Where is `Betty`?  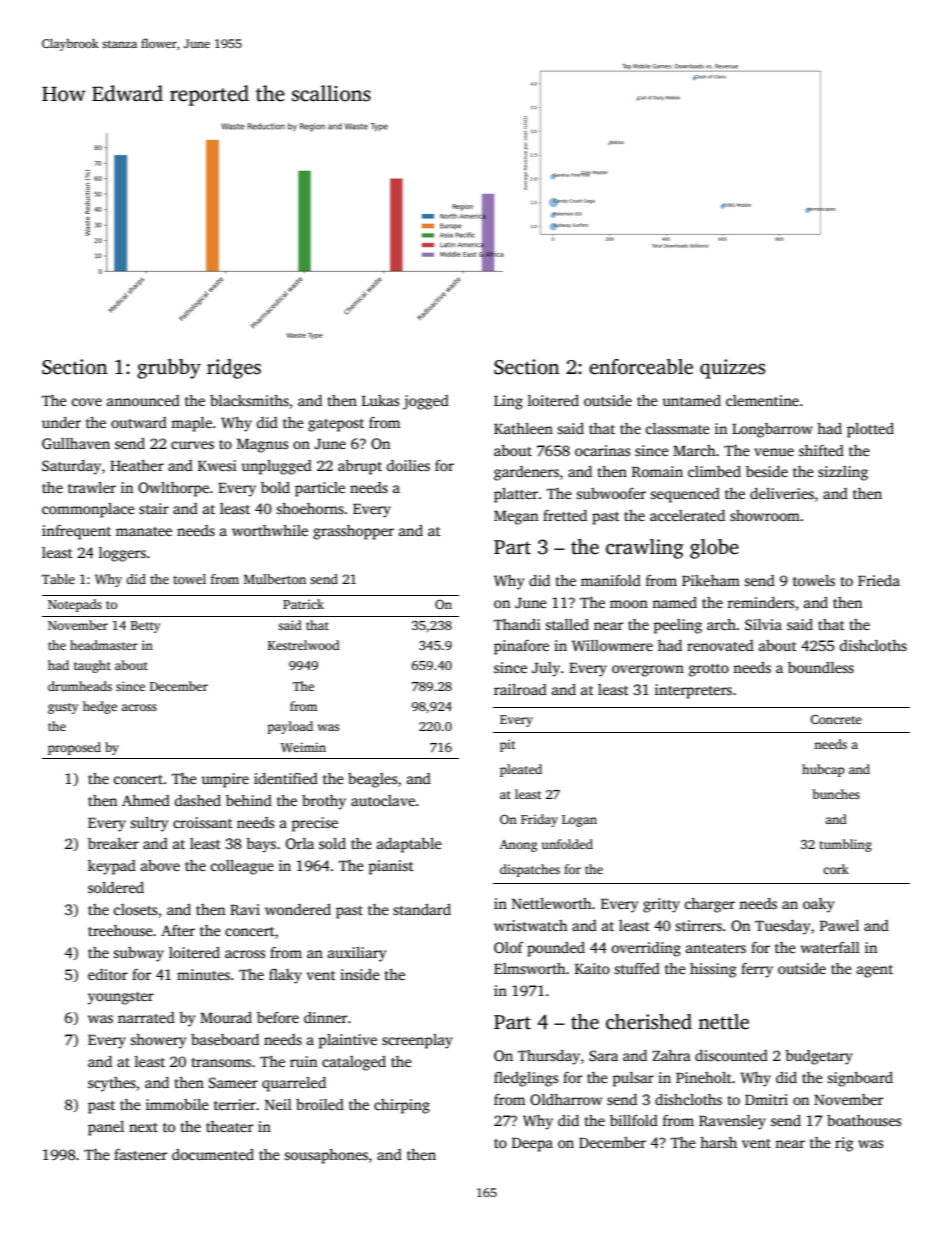
Betty is located at coordinates (145, 627).
